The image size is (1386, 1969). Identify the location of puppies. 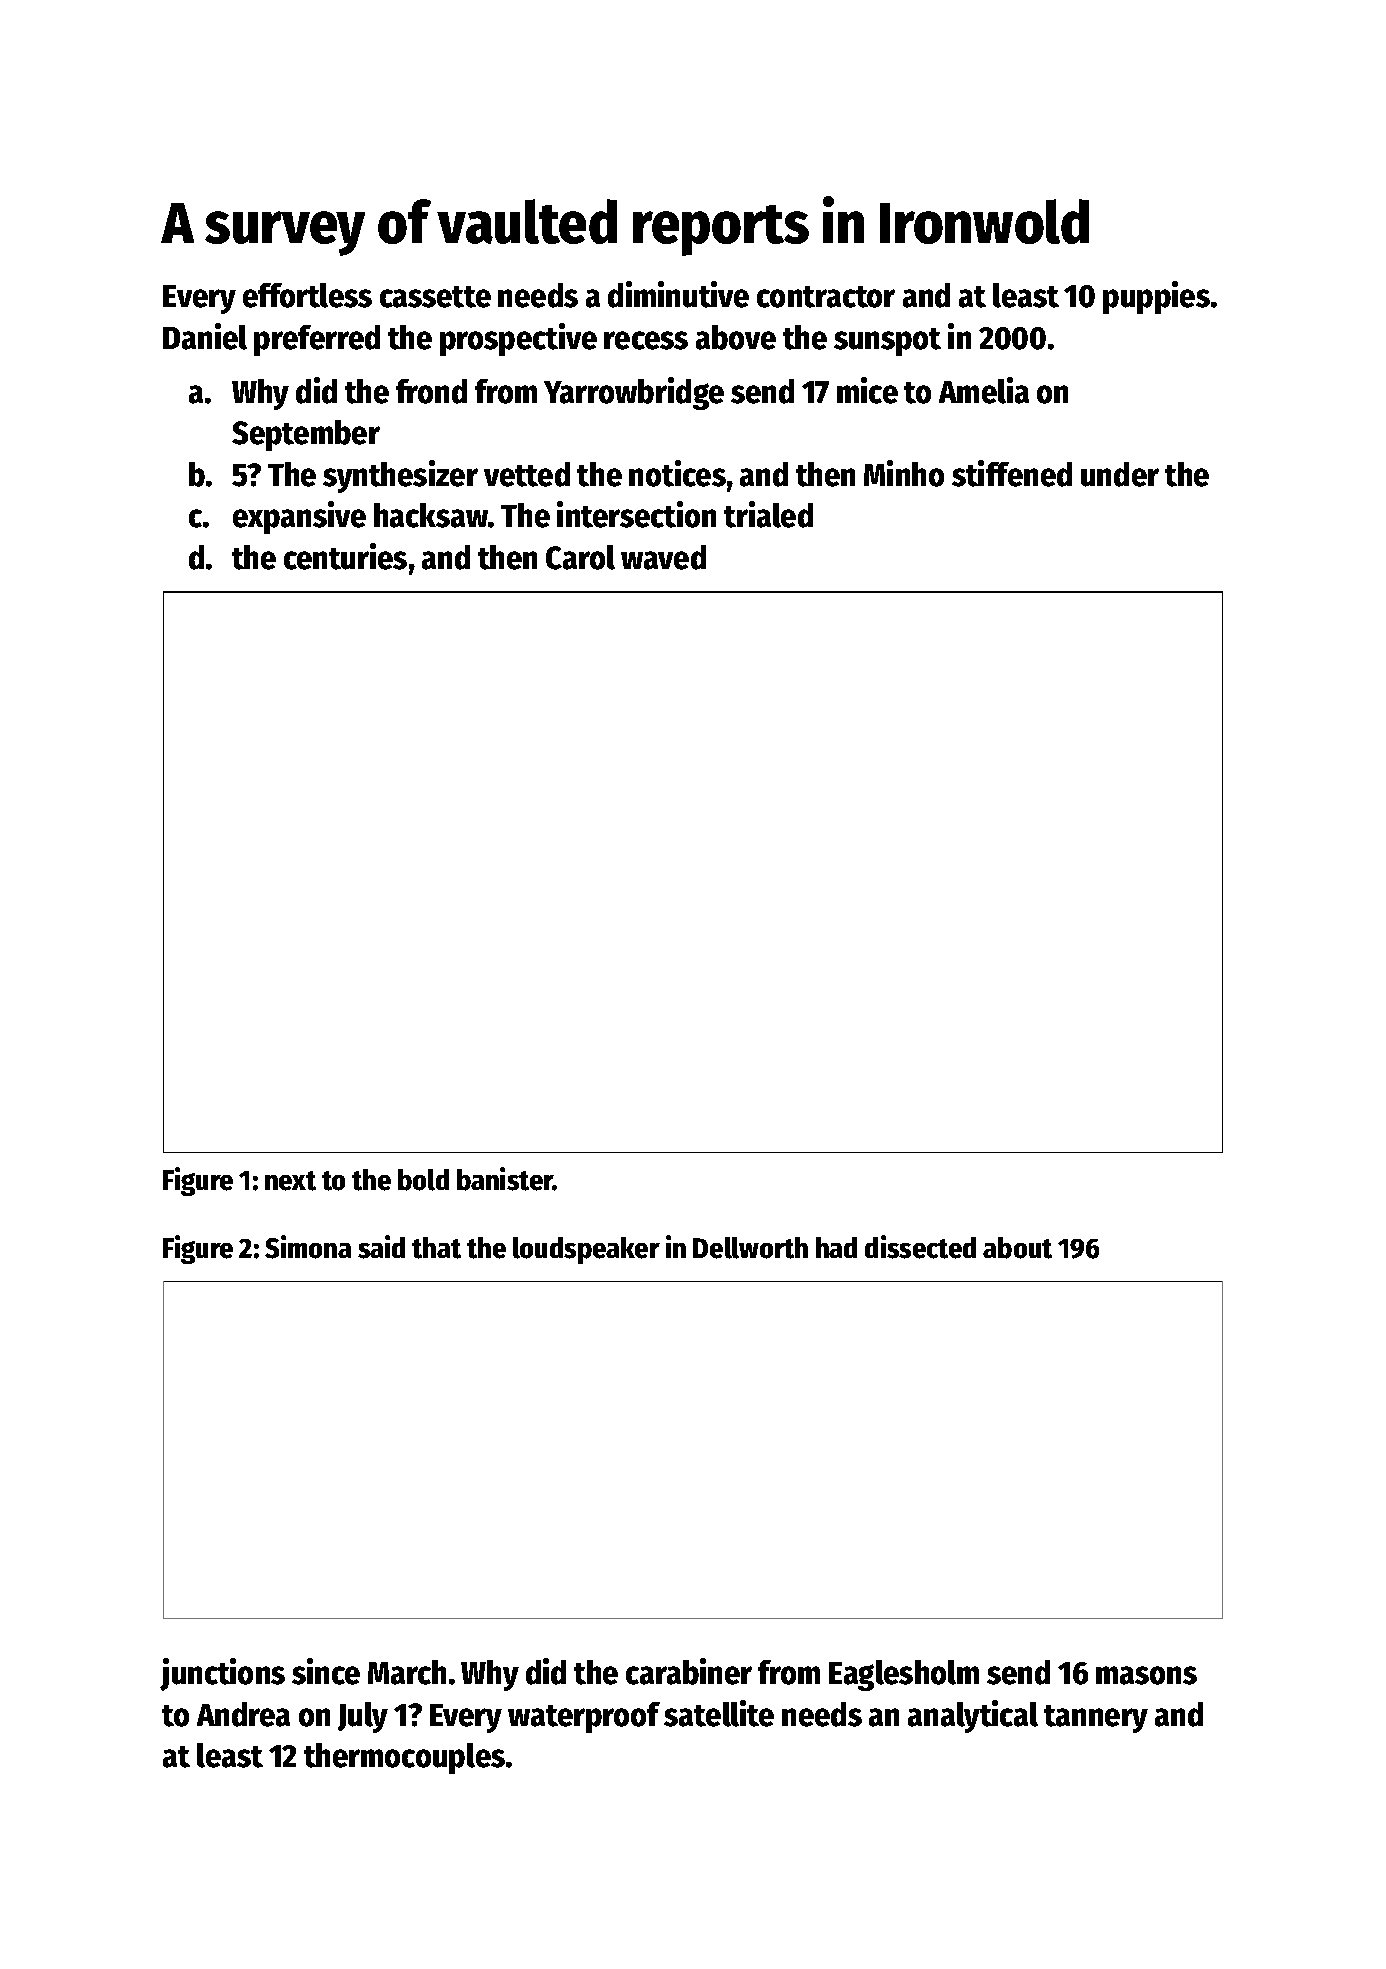
(1156, 297).
